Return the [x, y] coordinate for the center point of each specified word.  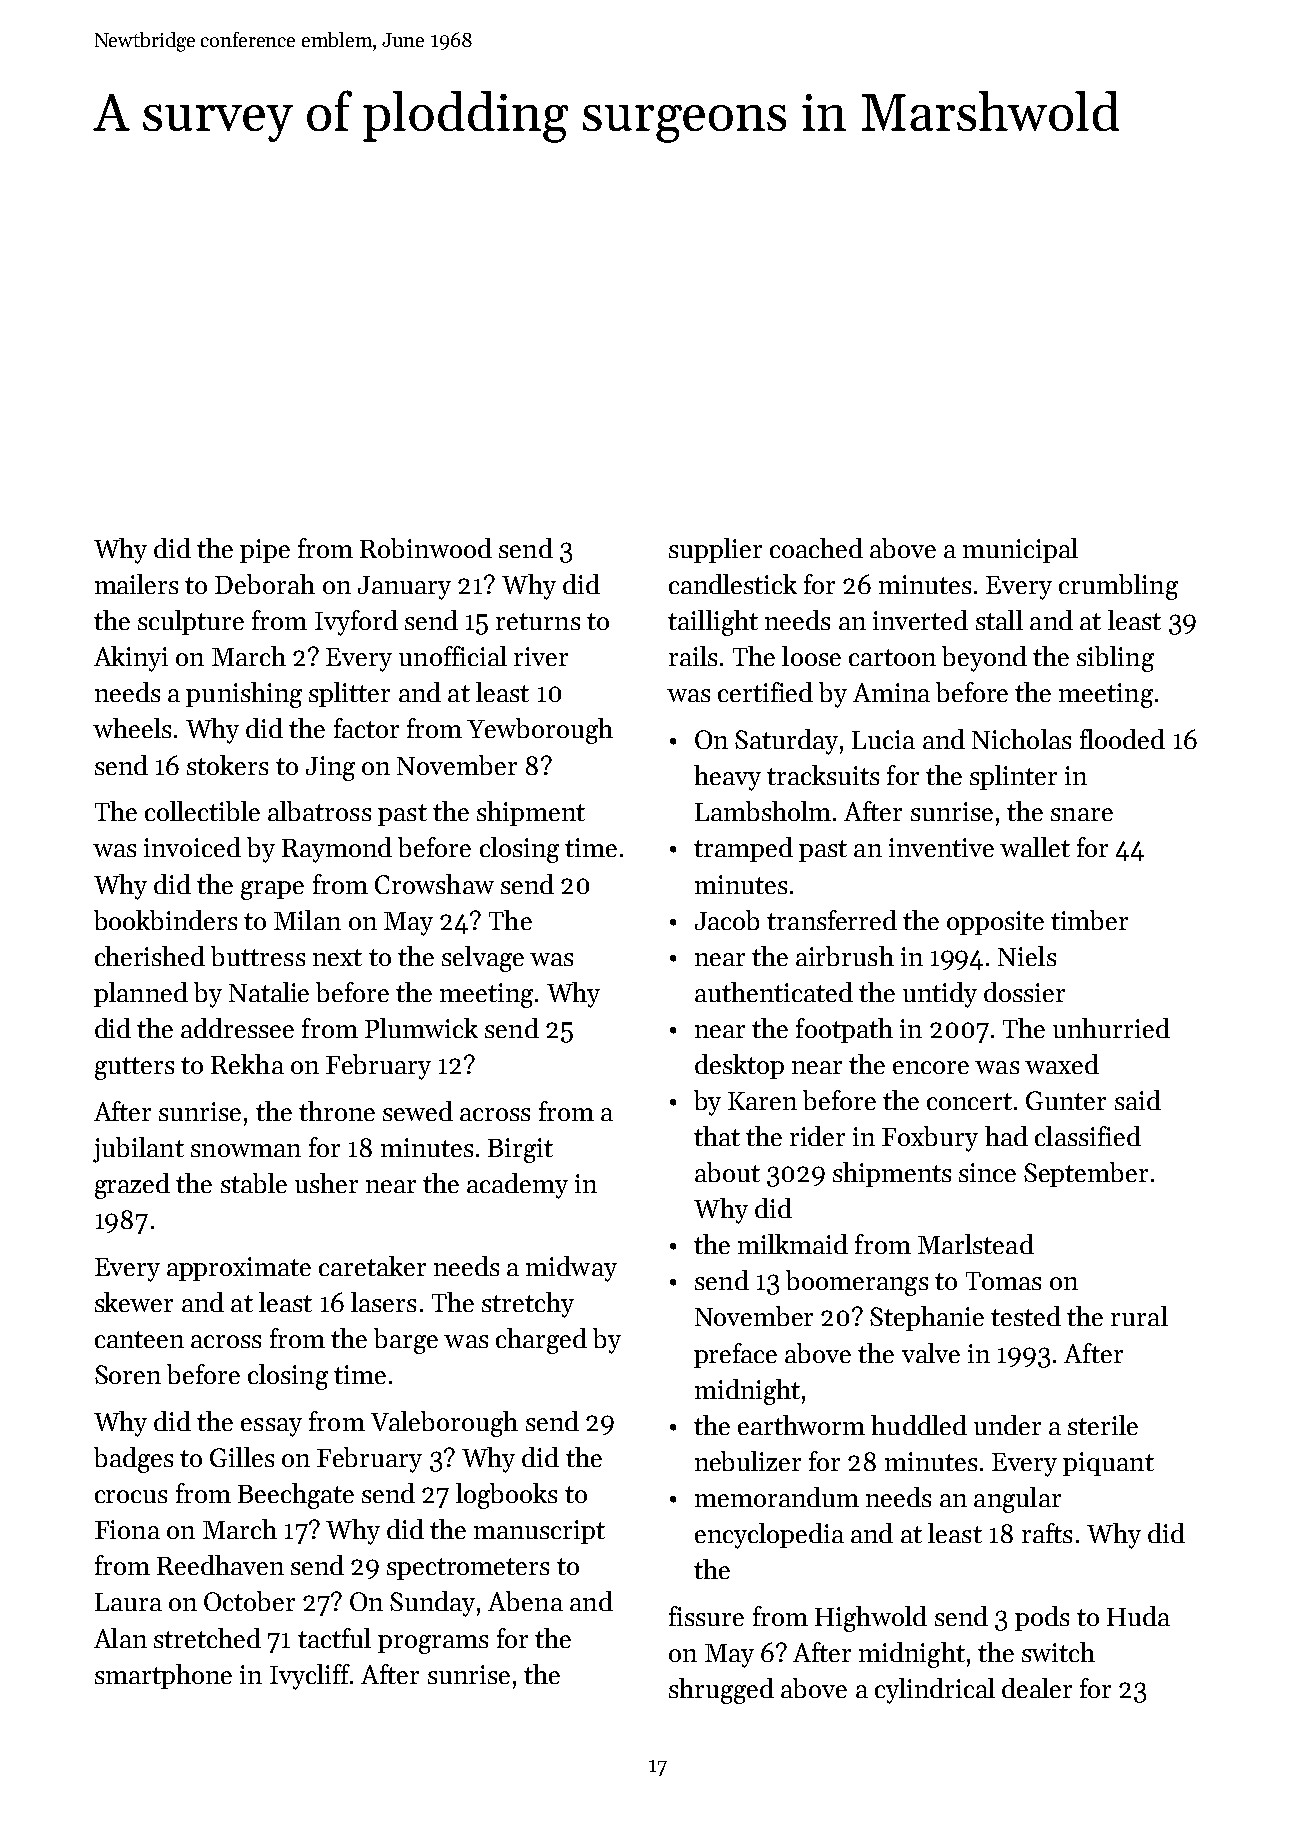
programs [433, 1644]
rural [1139, 1316]
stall [999, 620]
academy [517, 1186]
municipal [1020, 550]
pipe [265, 551]
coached [816, 548]
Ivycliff [310, 1677]
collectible [202, 811]
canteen [139, 1339]
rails [693, 656]
